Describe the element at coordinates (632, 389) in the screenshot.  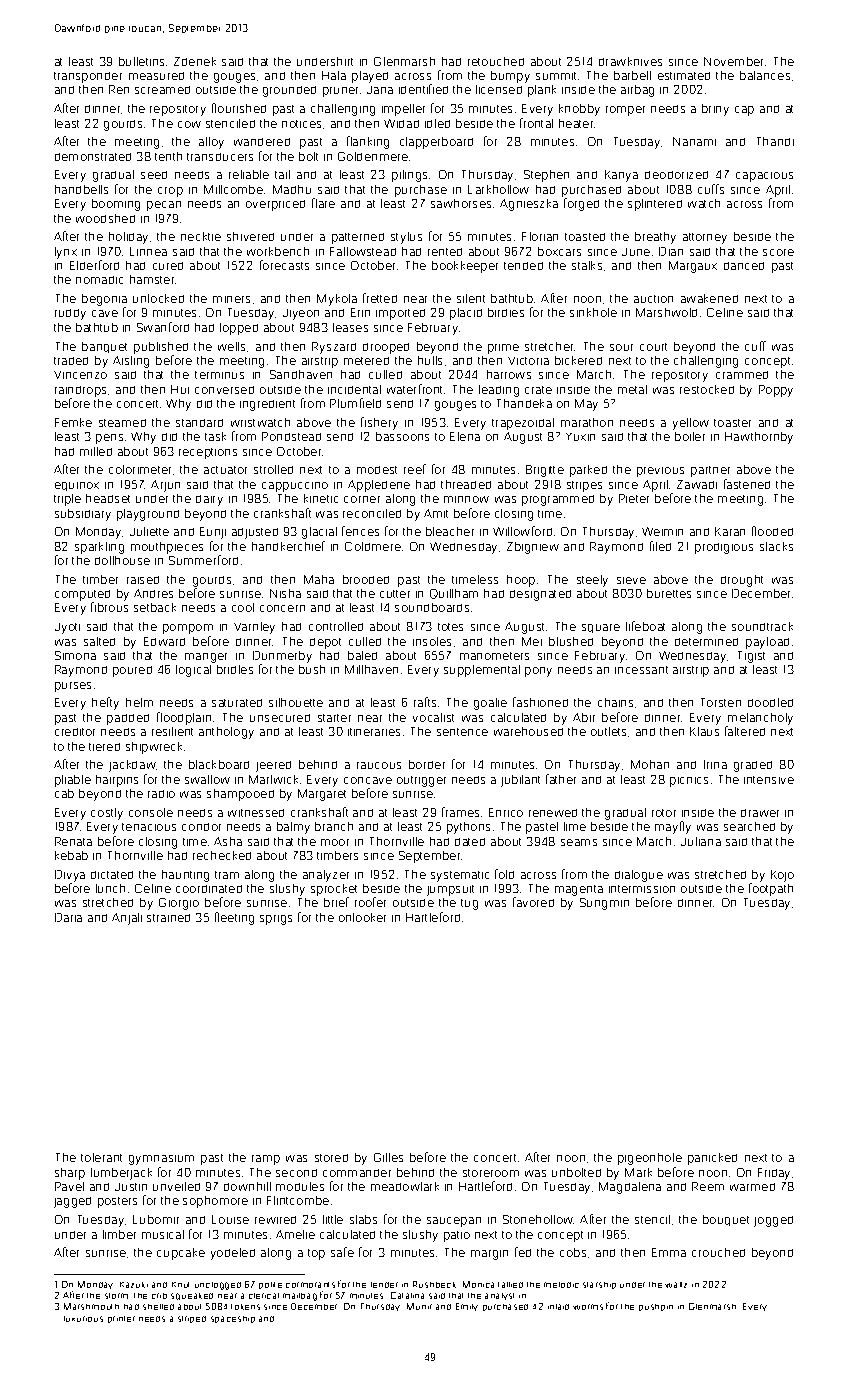
I see `metal` at that location.
